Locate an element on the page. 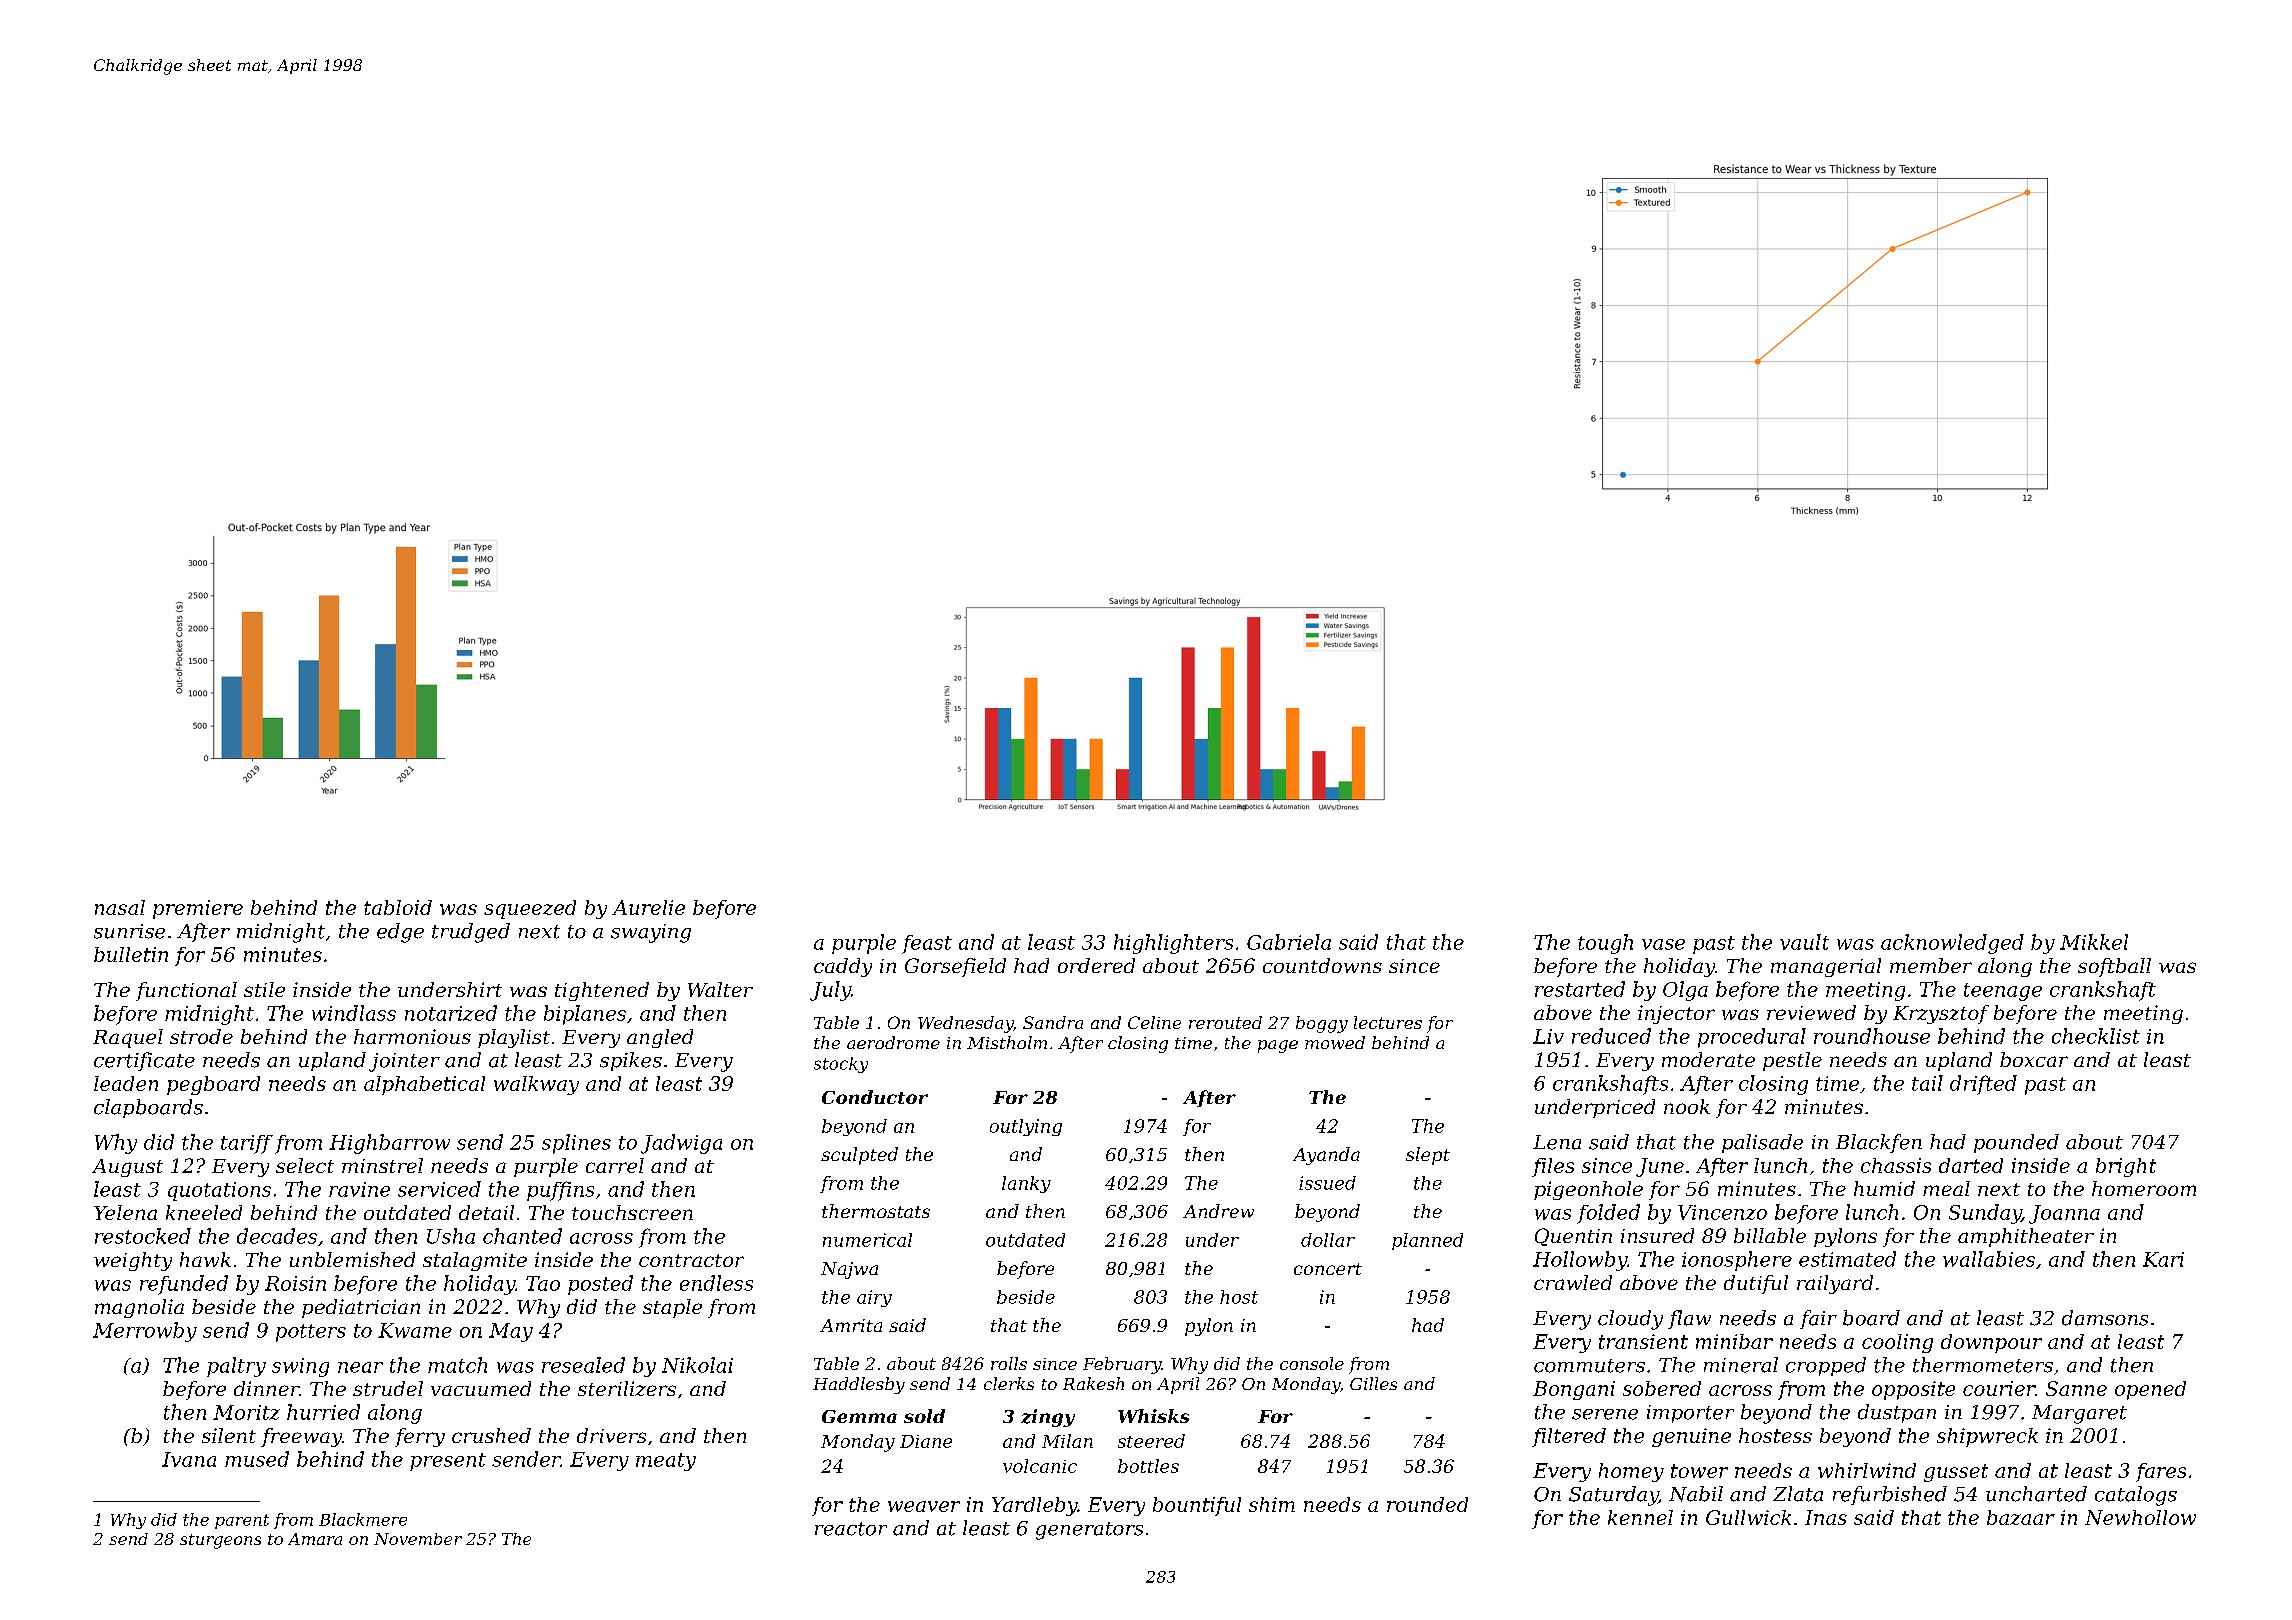  Whisks is located at coordinates (1153, 1416).
